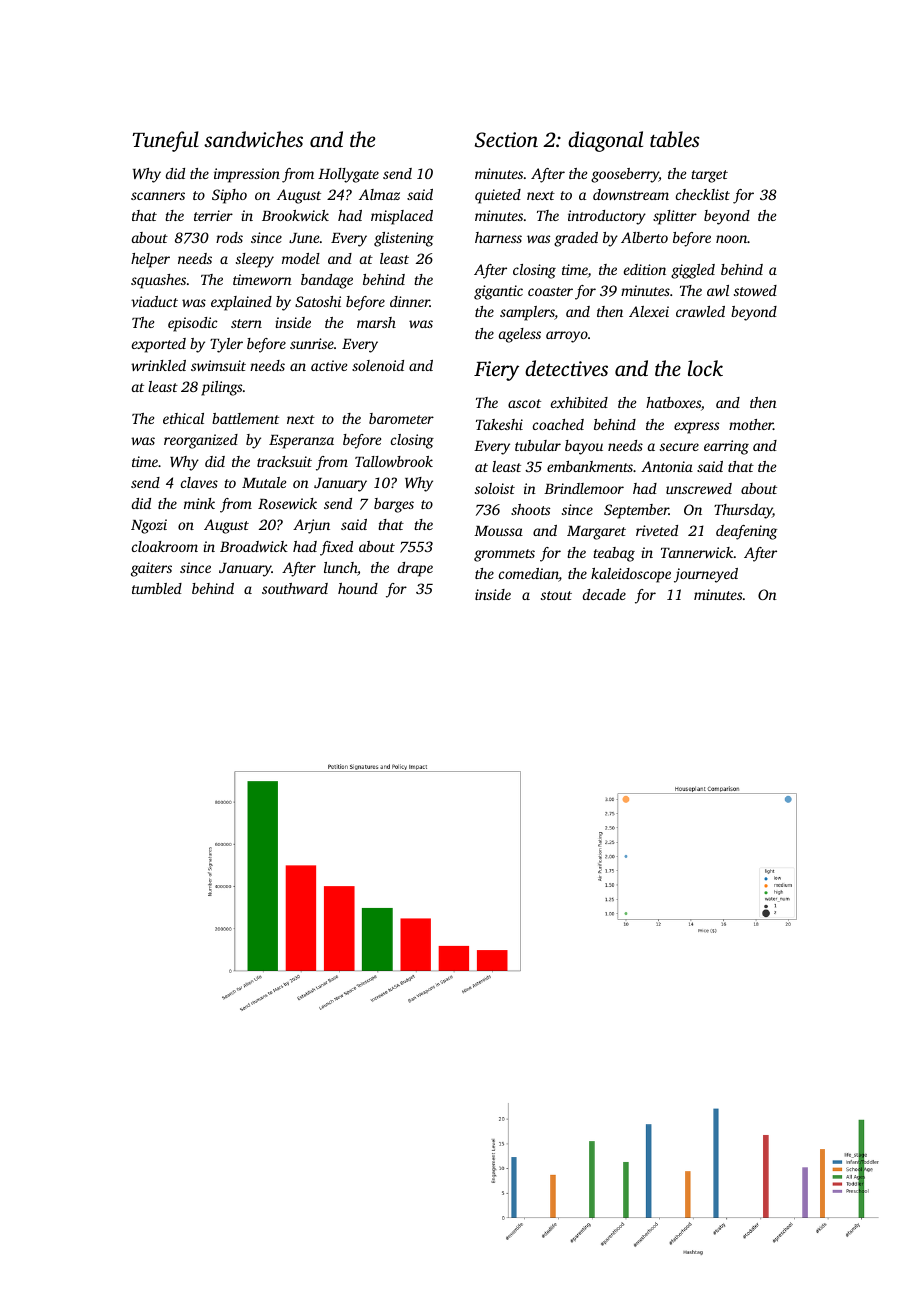 The width and height of the page is (908, 1316). Describe the element at coordinates (199, 503) in the page. I see `mink` at that location.
